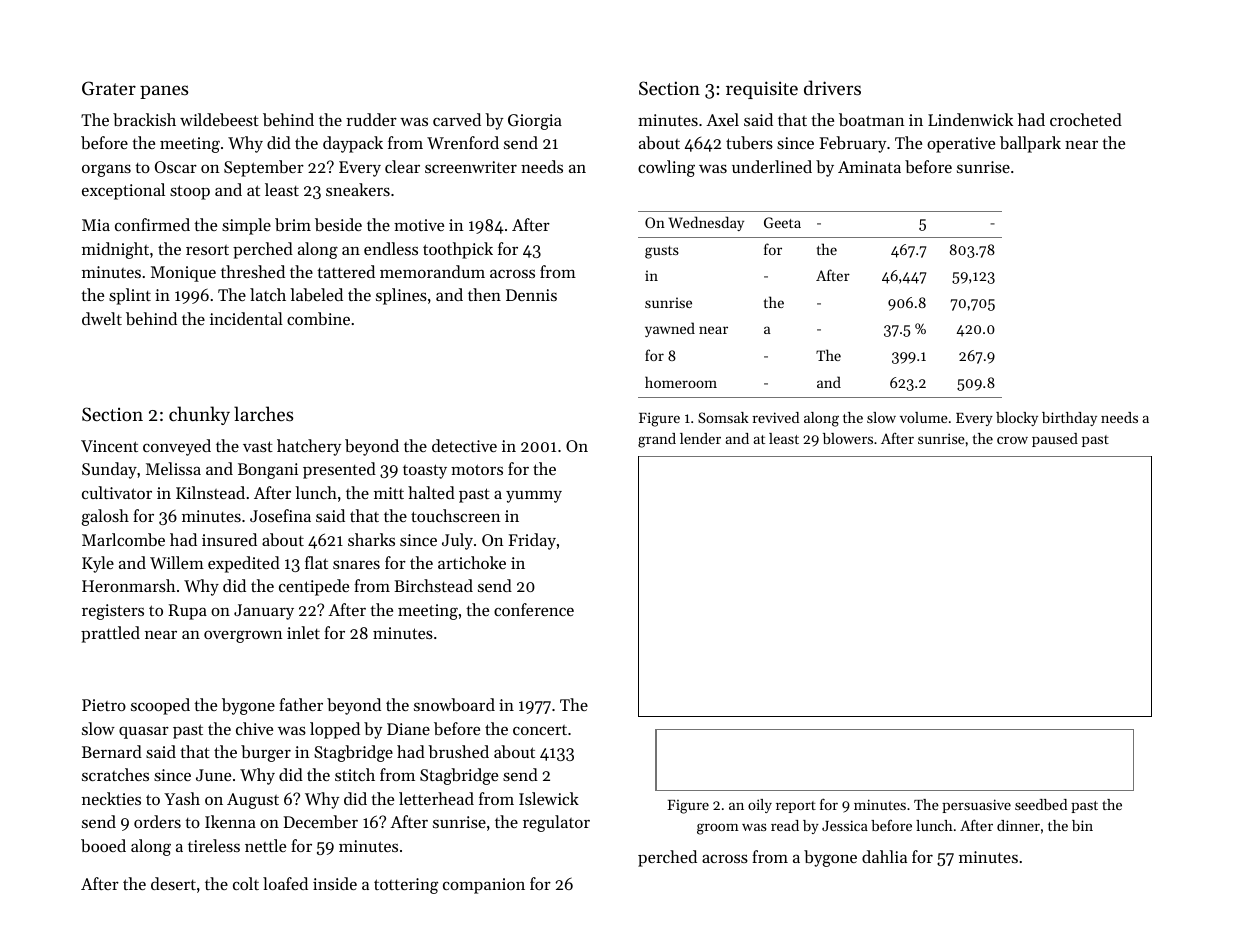 This page has width=1233, height=952. What do you see at coordinates (1041, 804) in the page?
I see `seedbed` at bounding box center [1041, 804].
